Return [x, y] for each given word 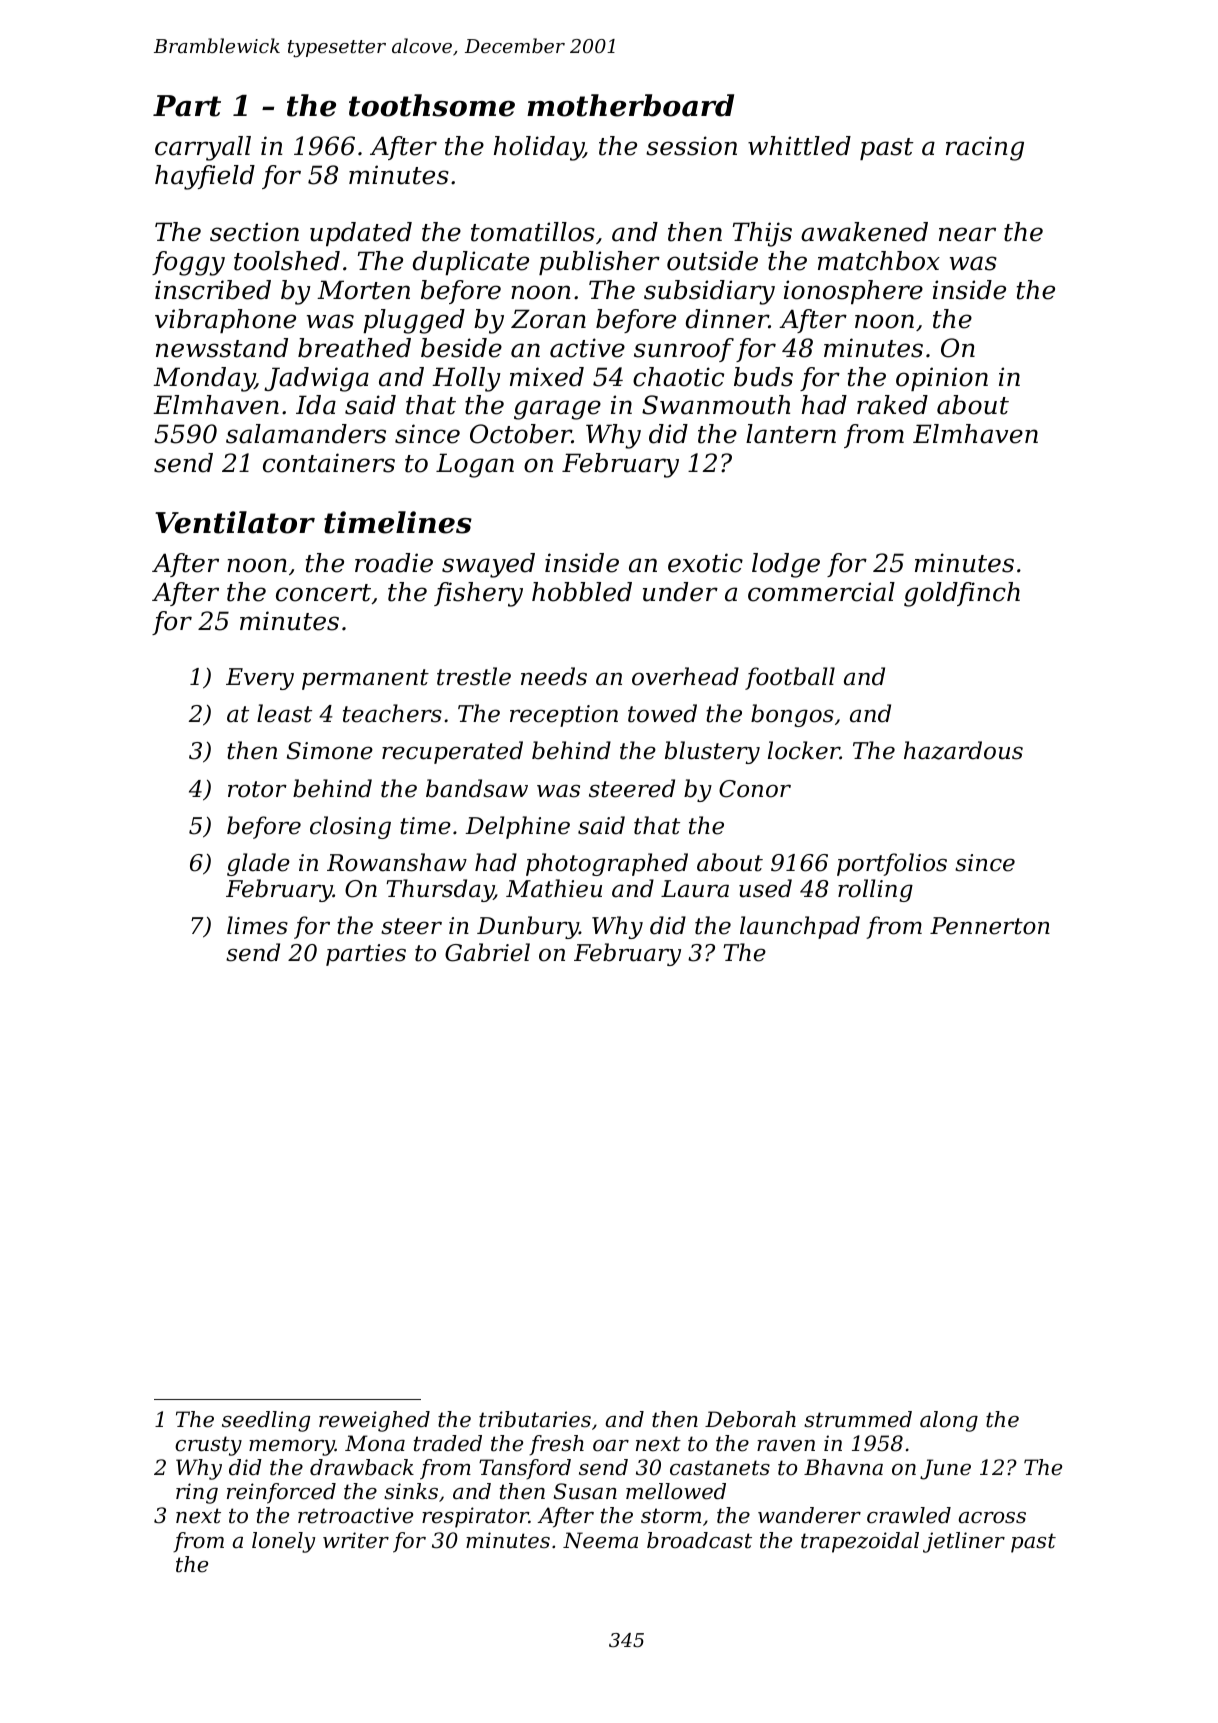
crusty [208, 1446]
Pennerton [990, 926]
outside [712, 261]
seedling [266, 1421]
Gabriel [487, 952]
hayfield [205, 177]
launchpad [800, 927]
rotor [257, 789]
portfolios [892, 864]
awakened [864, 232]
